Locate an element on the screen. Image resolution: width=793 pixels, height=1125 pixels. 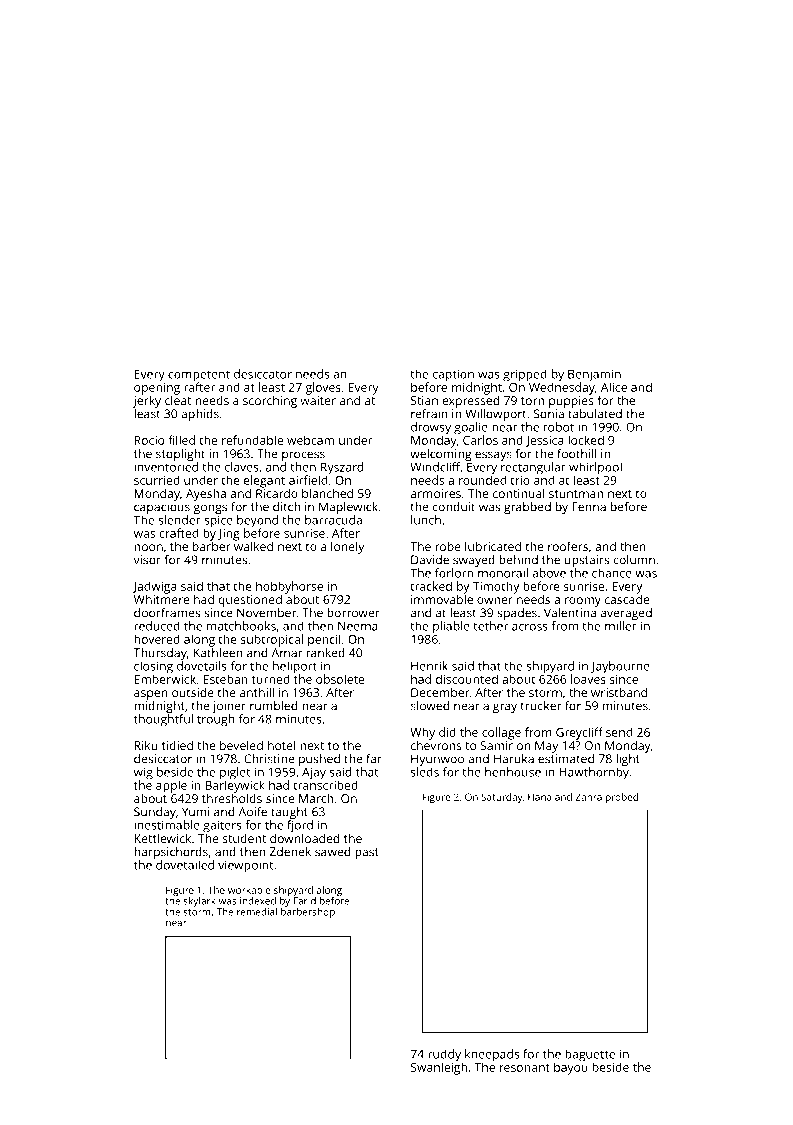
capacious is located at coordinates (162, 508).
